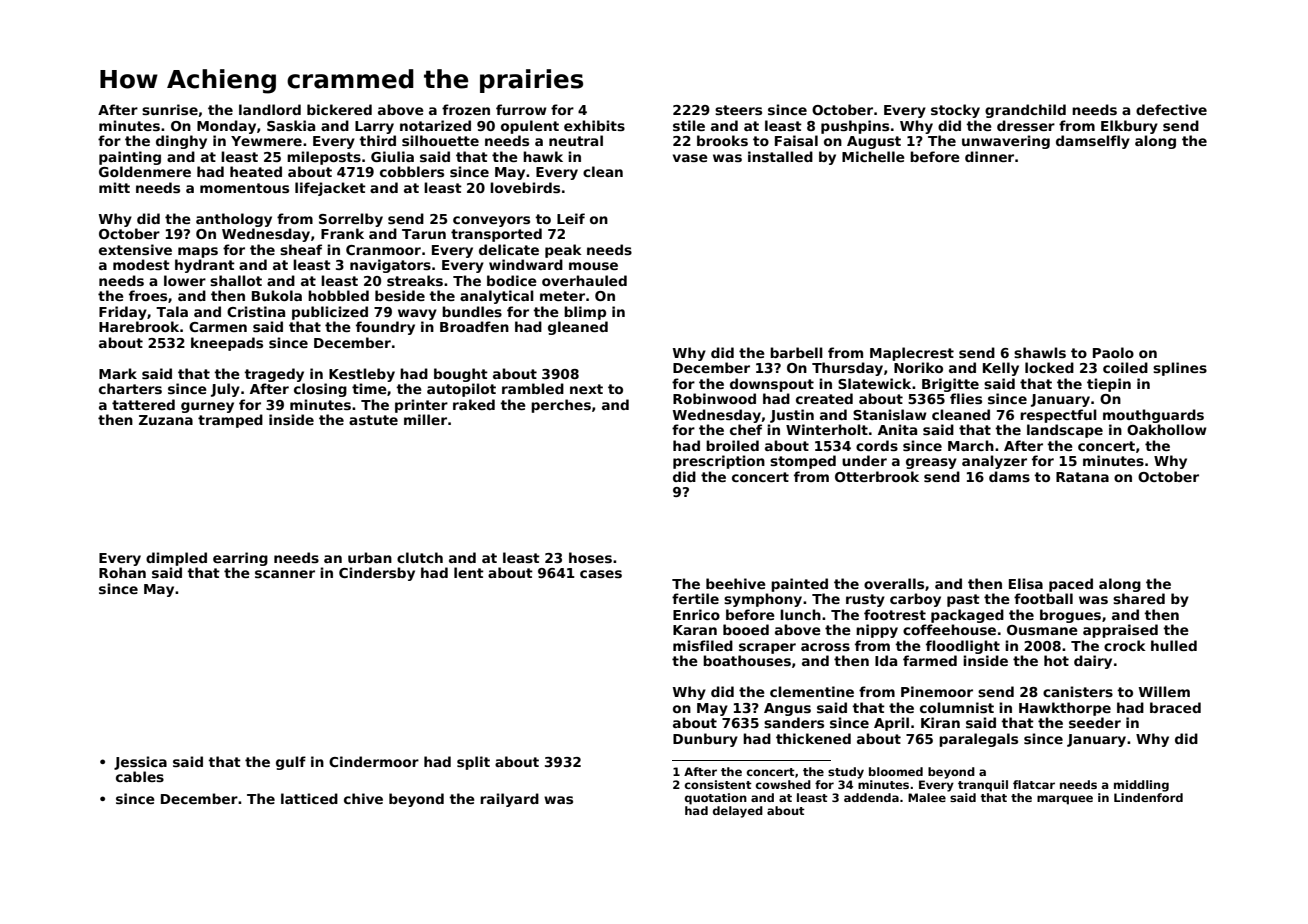 The height and width of the screenshot is (924, 1308). Describe the element at coordinates (377, 574) in the screenshot. I see `Cindersby` at that location.
